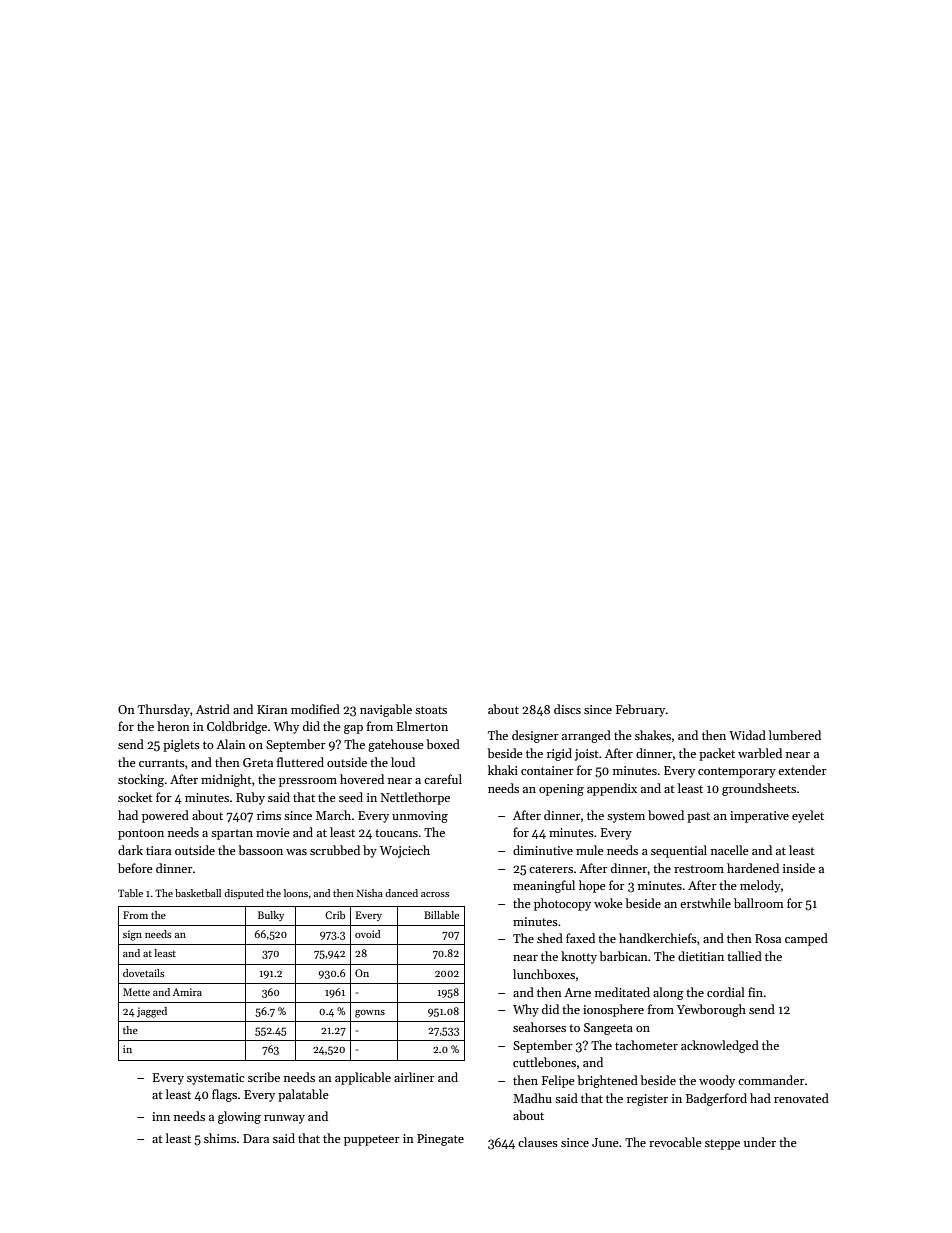 The width and height of the page is (952, 1233). Describe the element at coordinates (152, 1012) in the page. I see `jagged` at that location.
